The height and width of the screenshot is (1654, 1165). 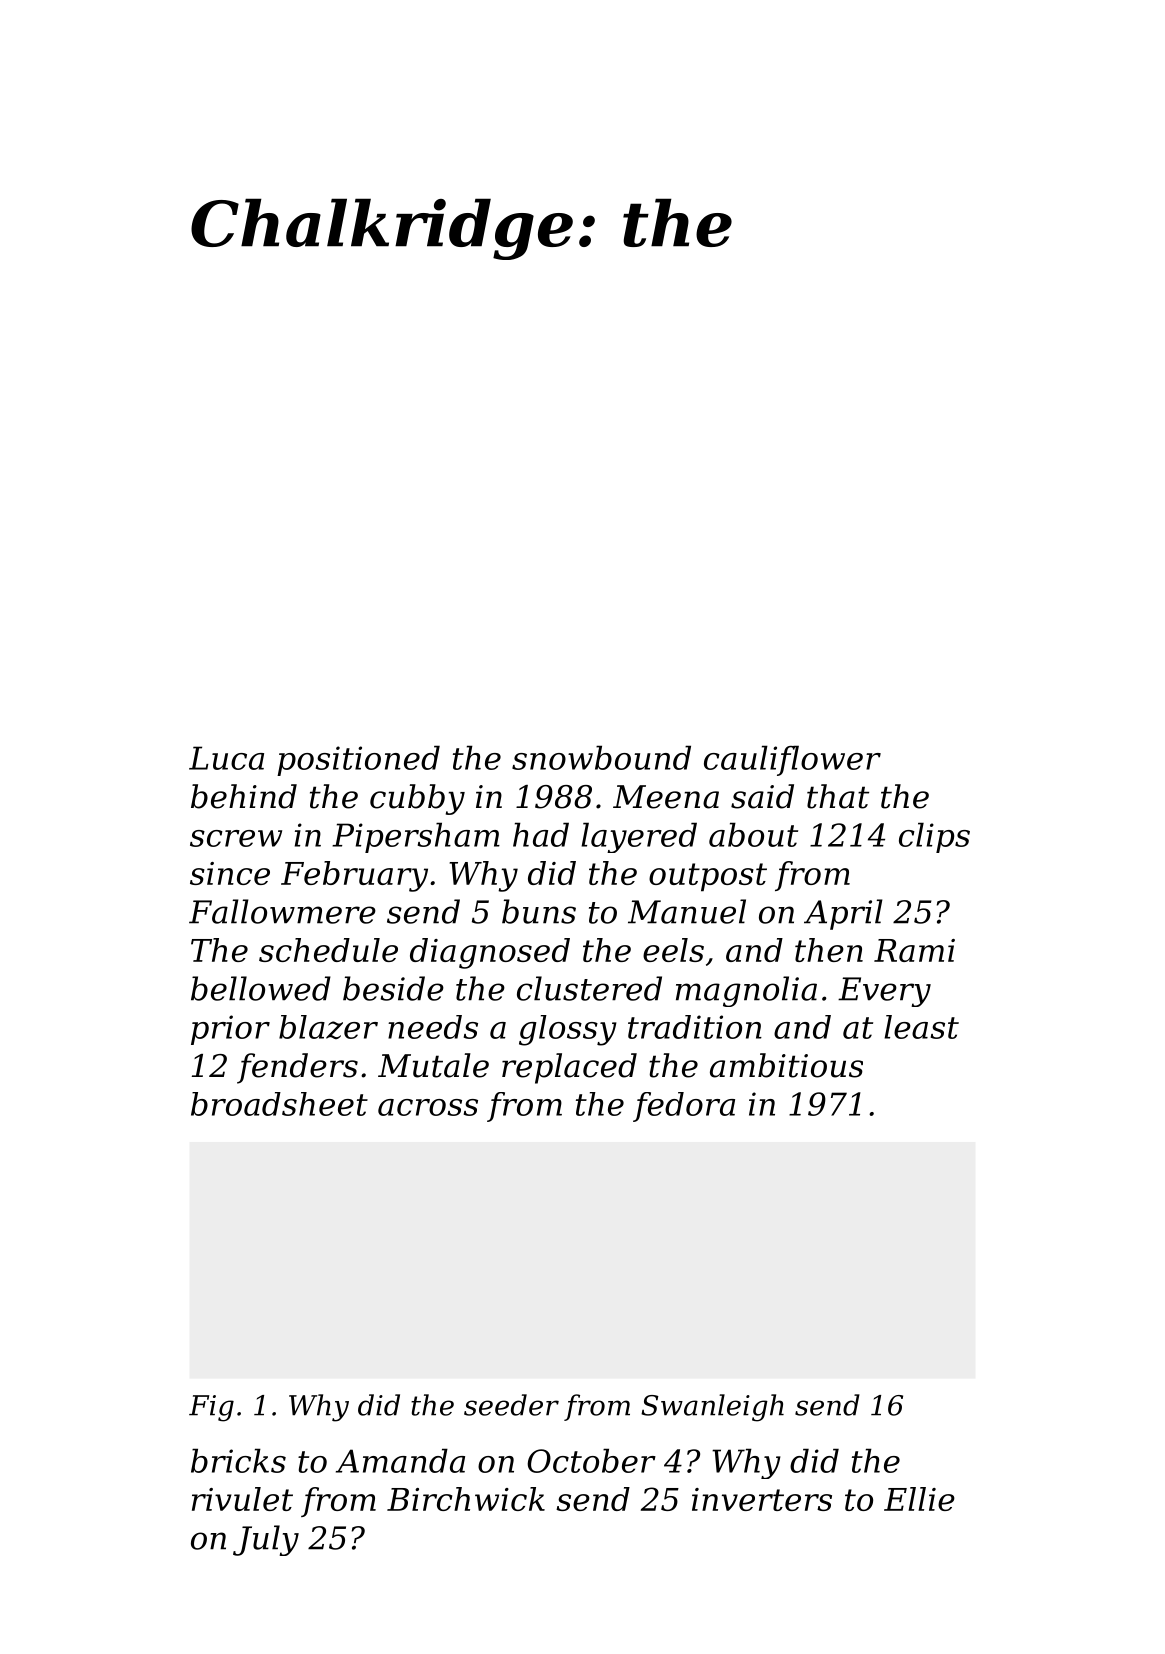 I want to click on since, so click(x=230, y=873).
